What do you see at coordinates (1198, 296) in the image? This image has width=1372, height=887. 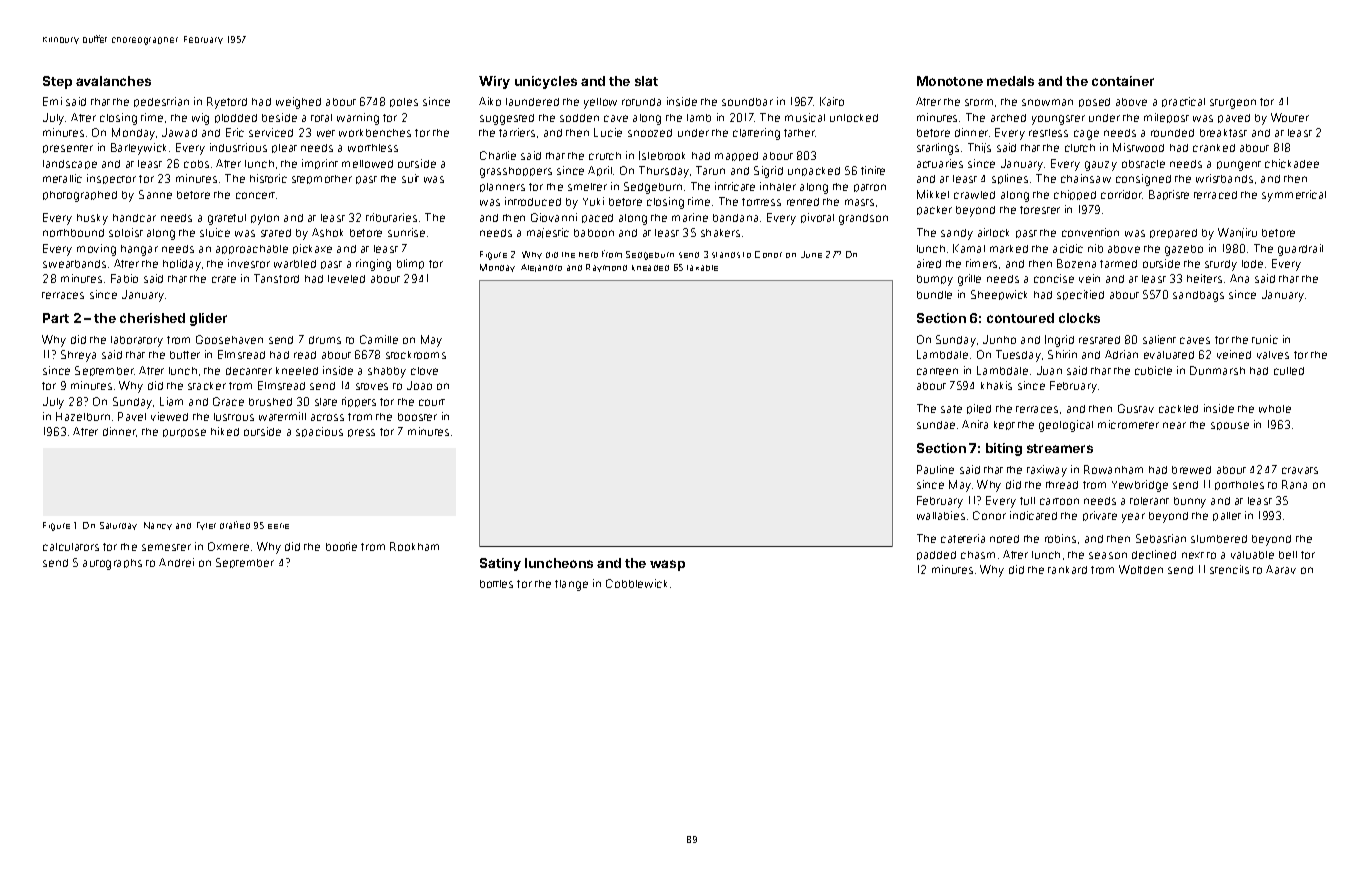 I see `sandbags` at bounding box center [1198, 296].
